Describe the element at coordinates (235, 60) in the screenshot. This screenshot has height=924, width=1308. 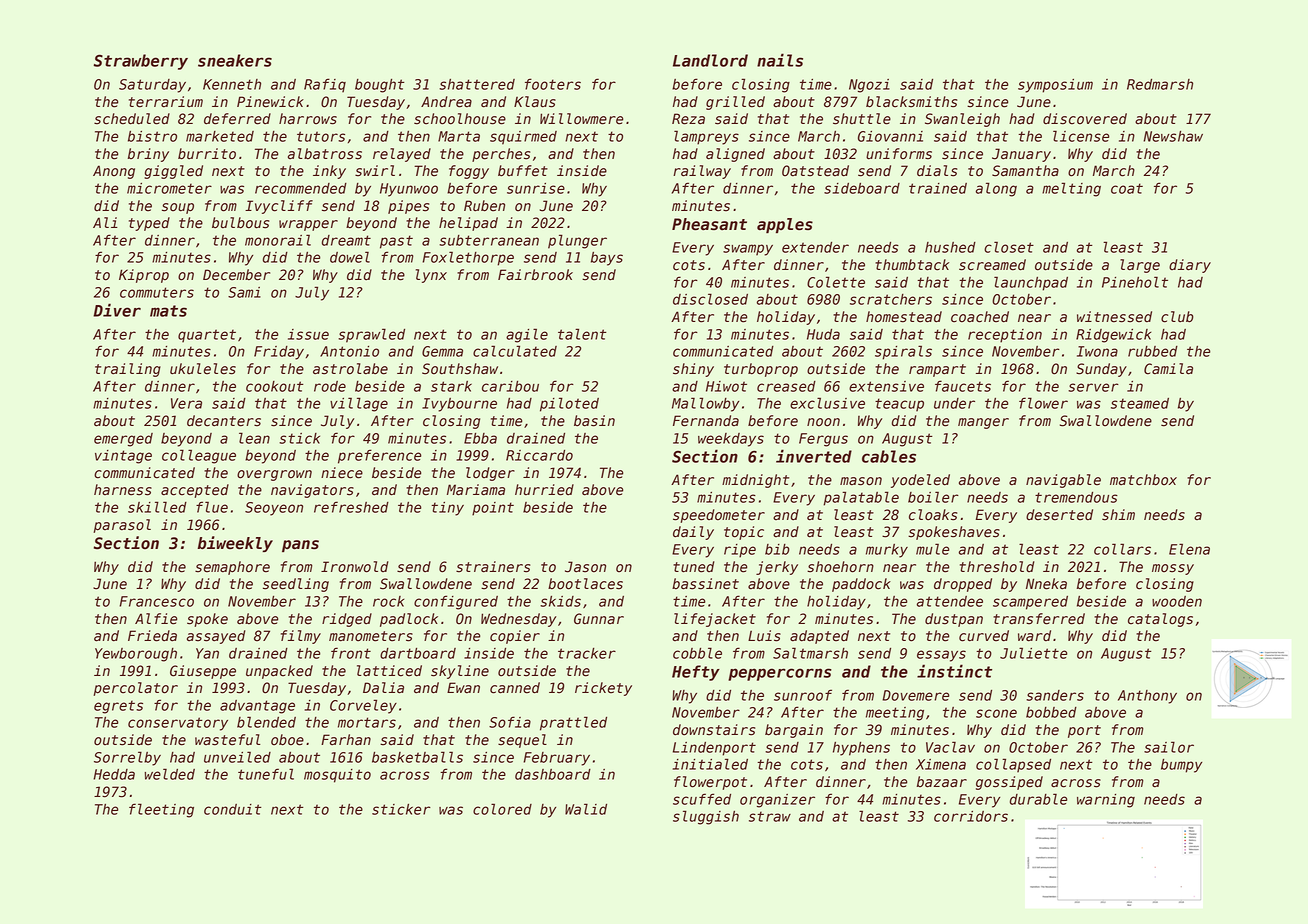
I see `sneakers` at that location.
